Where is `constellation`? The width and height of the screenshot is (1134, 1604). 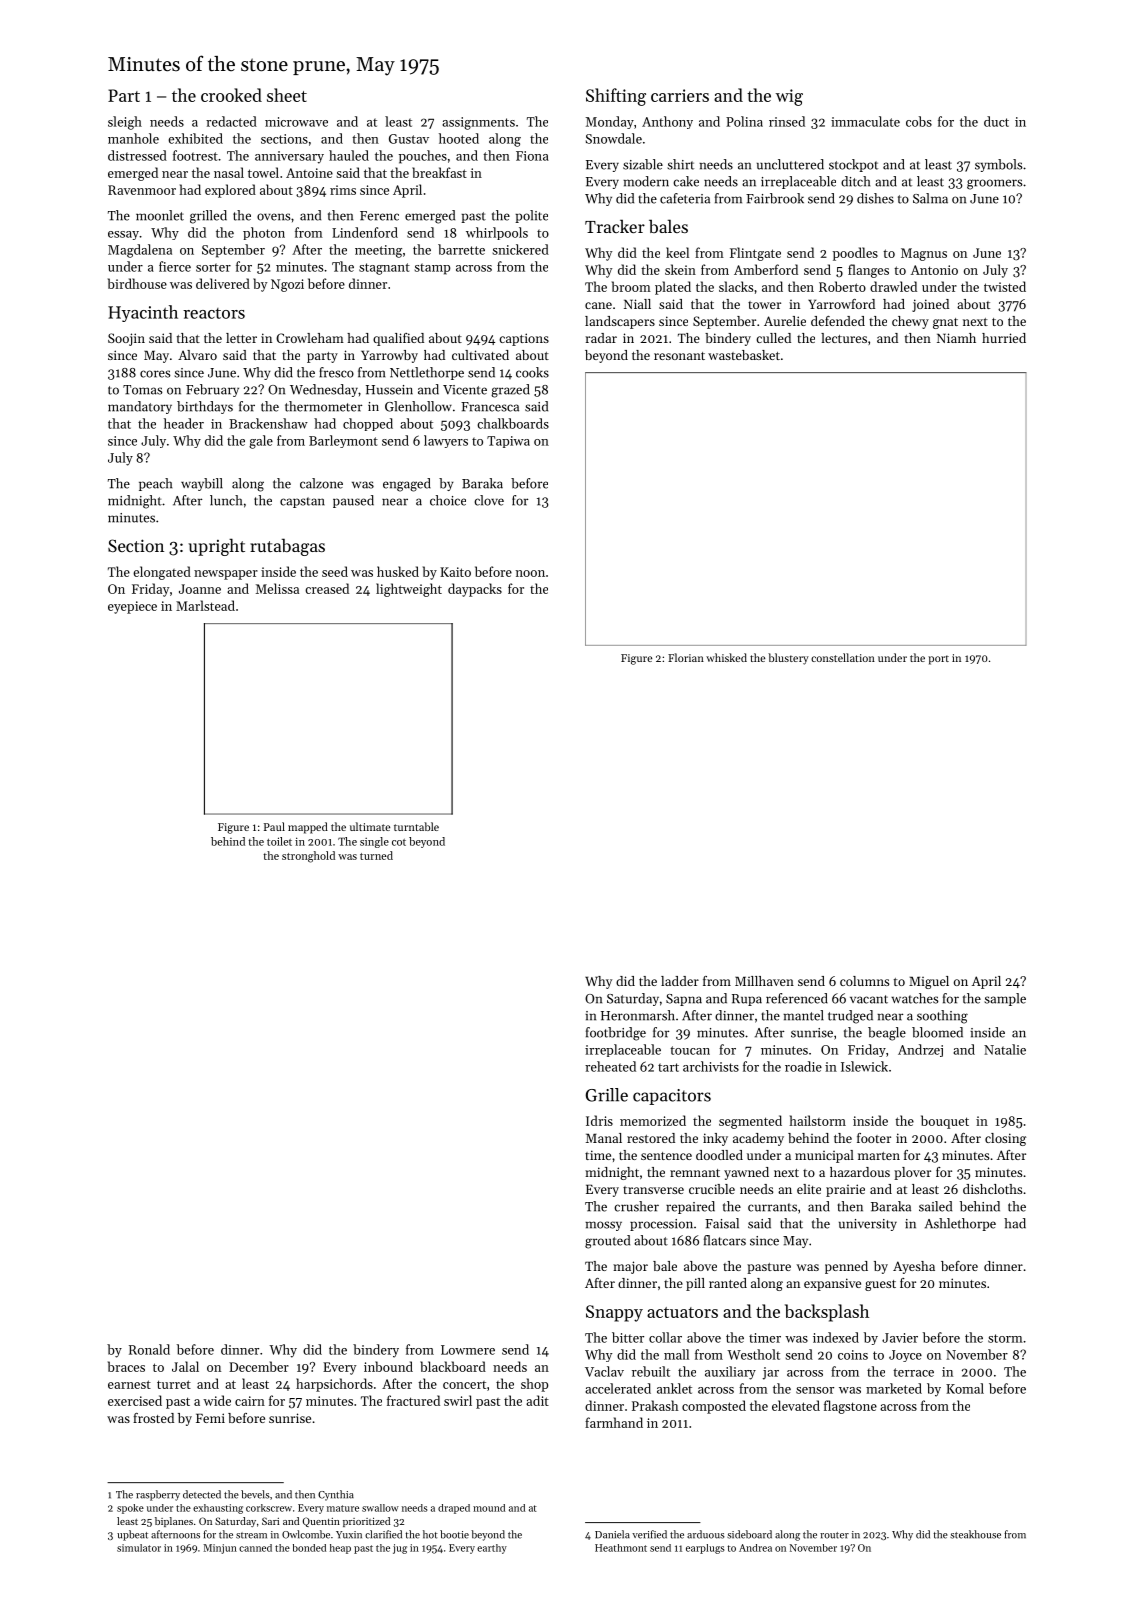 constellation is located at coordinates (843, 657).
